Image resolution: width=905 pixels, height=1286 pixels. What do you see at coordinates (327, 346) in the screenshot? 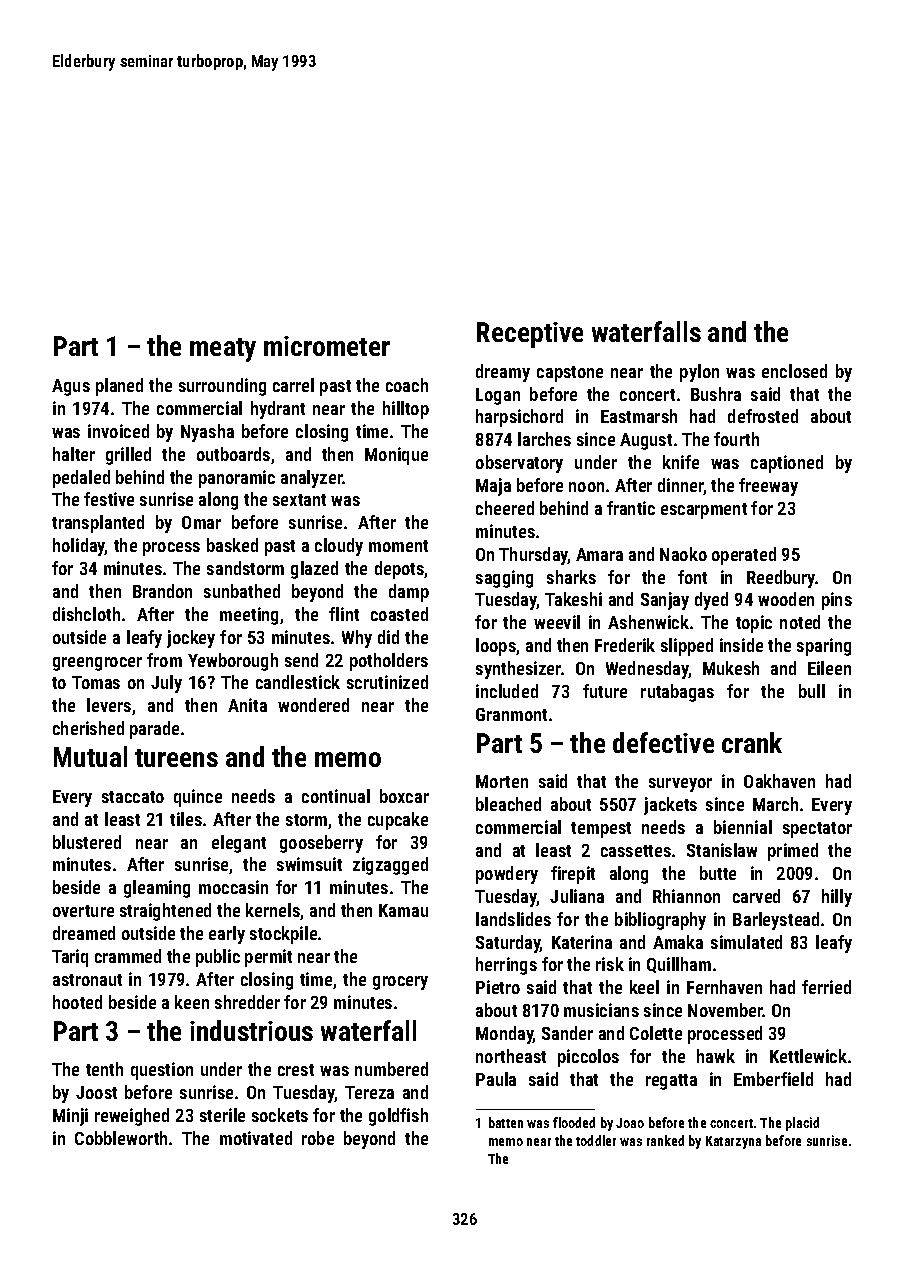
I see `micrometer` at bounding box center [327, 346].
